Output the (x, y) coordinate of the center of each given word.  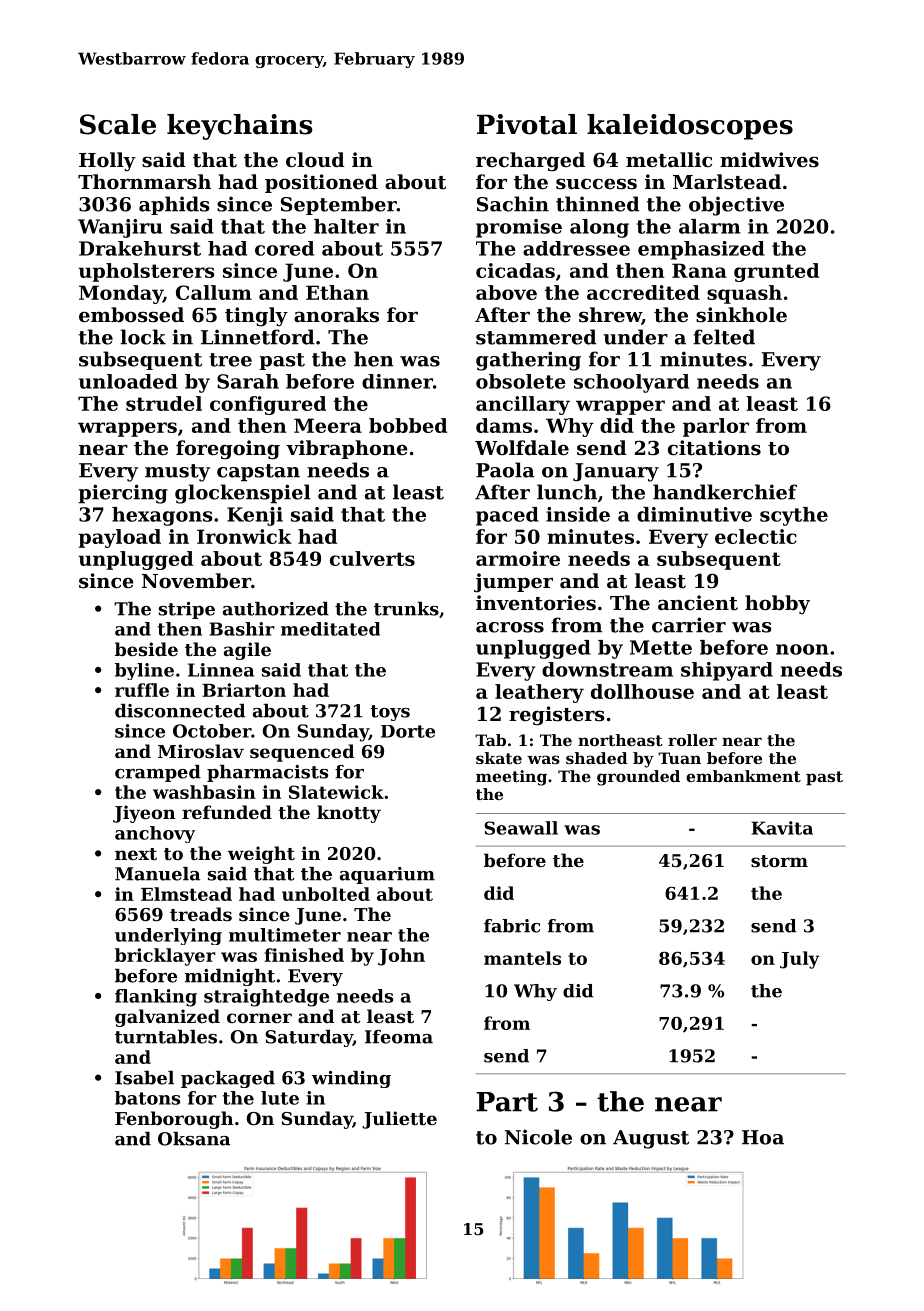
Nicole (538, 1137)
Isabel (144, 1078)
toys (390, 713)
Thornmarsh (144, 182)
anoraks (336, 314)
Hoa (763, 1137)
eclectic (756, 536)
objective (736, 206)
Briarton (244, 690)
